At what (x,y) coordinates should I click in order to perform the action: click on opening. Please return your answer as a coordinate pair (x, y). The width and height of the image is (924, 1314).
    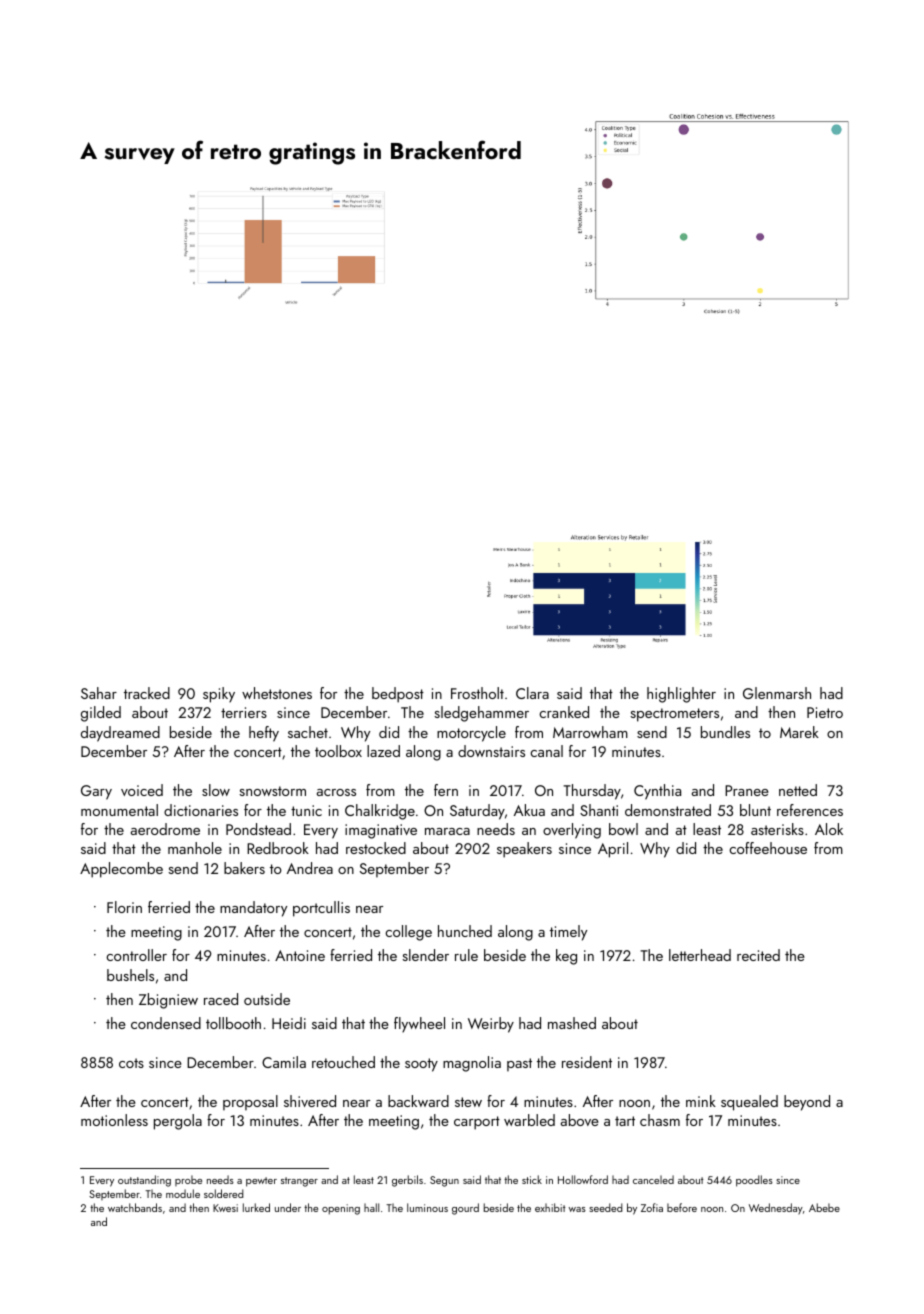
    Looking at the image, I should click on (341, 1209).
